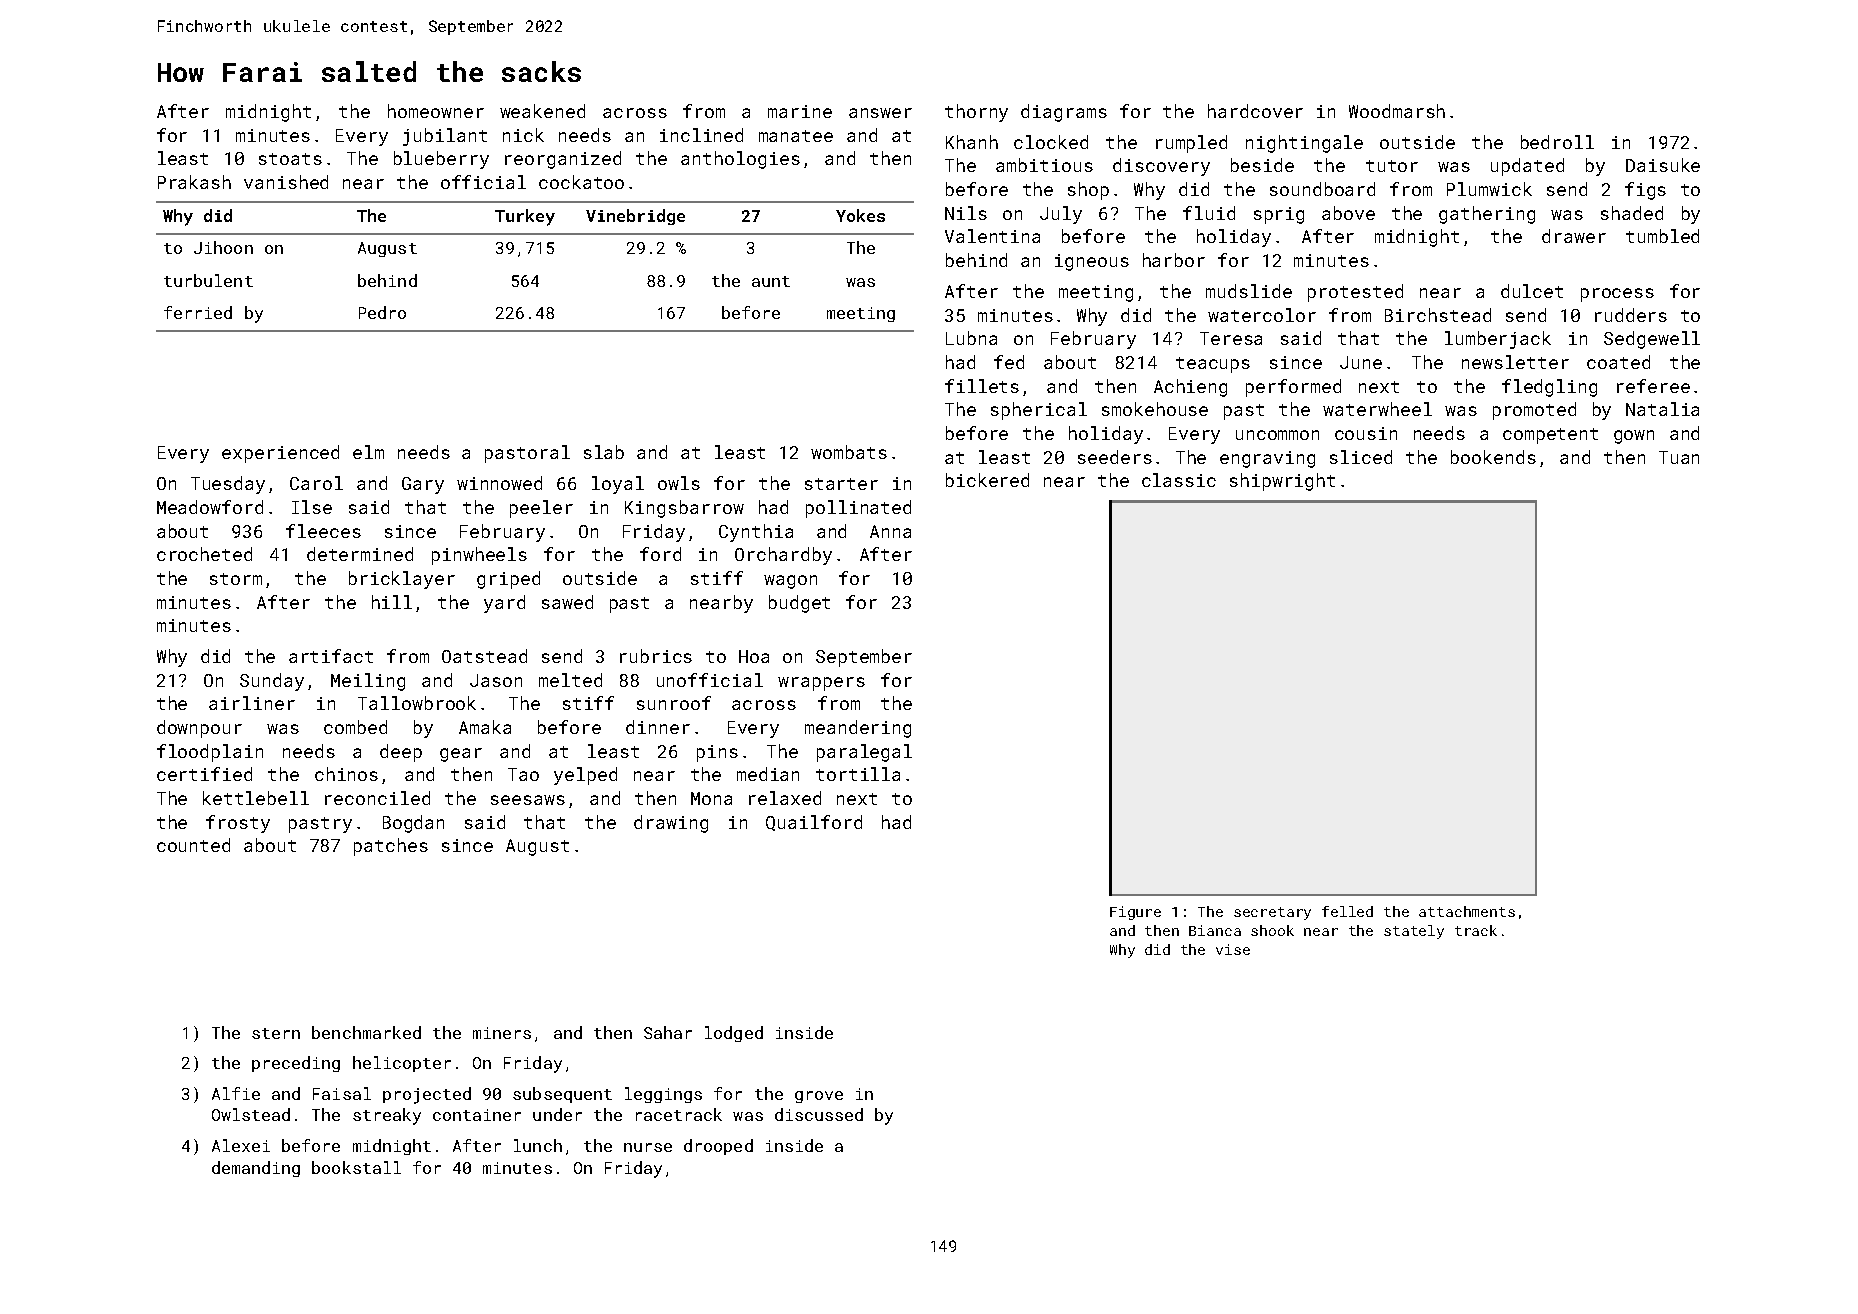  What do you see at coordinates (796, 136) in the screenshot?
I see `manatee` at bounding box center [796, 136].
